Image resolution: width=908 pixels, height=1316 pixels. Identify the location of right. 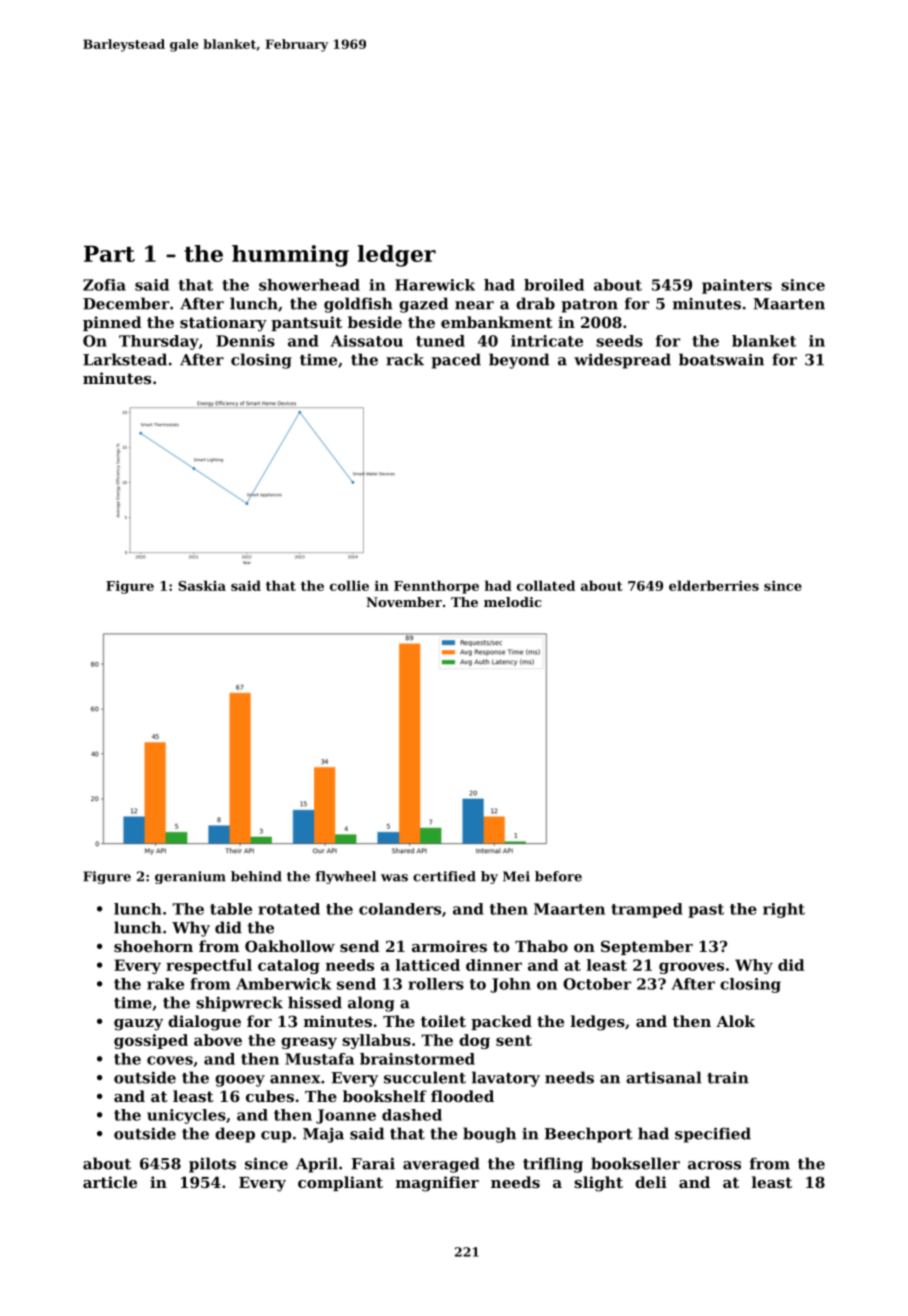
(784, 910).
